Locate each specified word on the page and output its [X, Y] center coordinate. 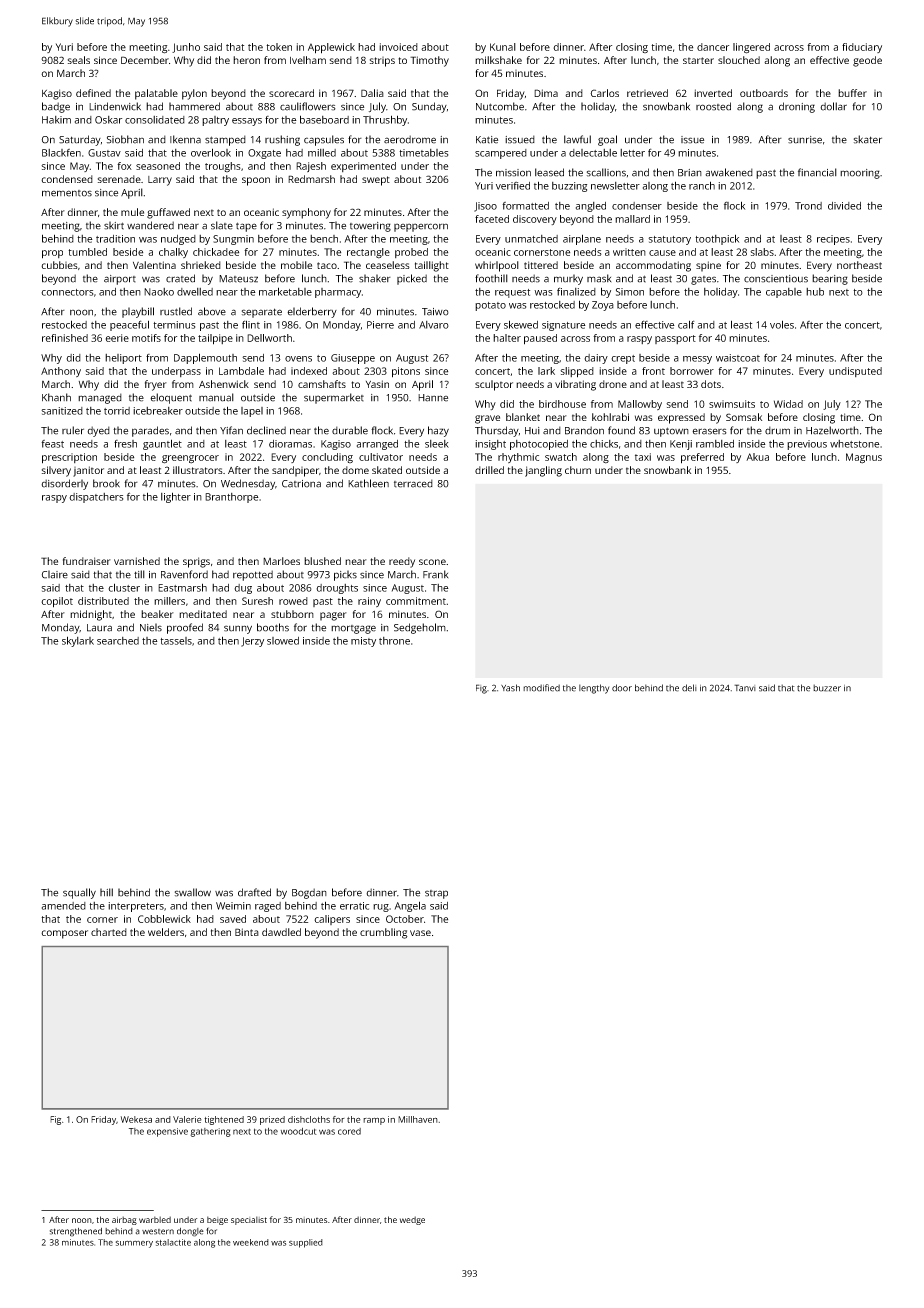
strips [382, 62]
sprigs [196, 562]
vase [420, 933]
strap [436, 894]
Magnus [864, 458]
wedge [412, 1220]
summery [134, 1244]
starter [698, 60]
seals [79, 60]
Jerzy [252, 642]
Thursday [497, 431]
